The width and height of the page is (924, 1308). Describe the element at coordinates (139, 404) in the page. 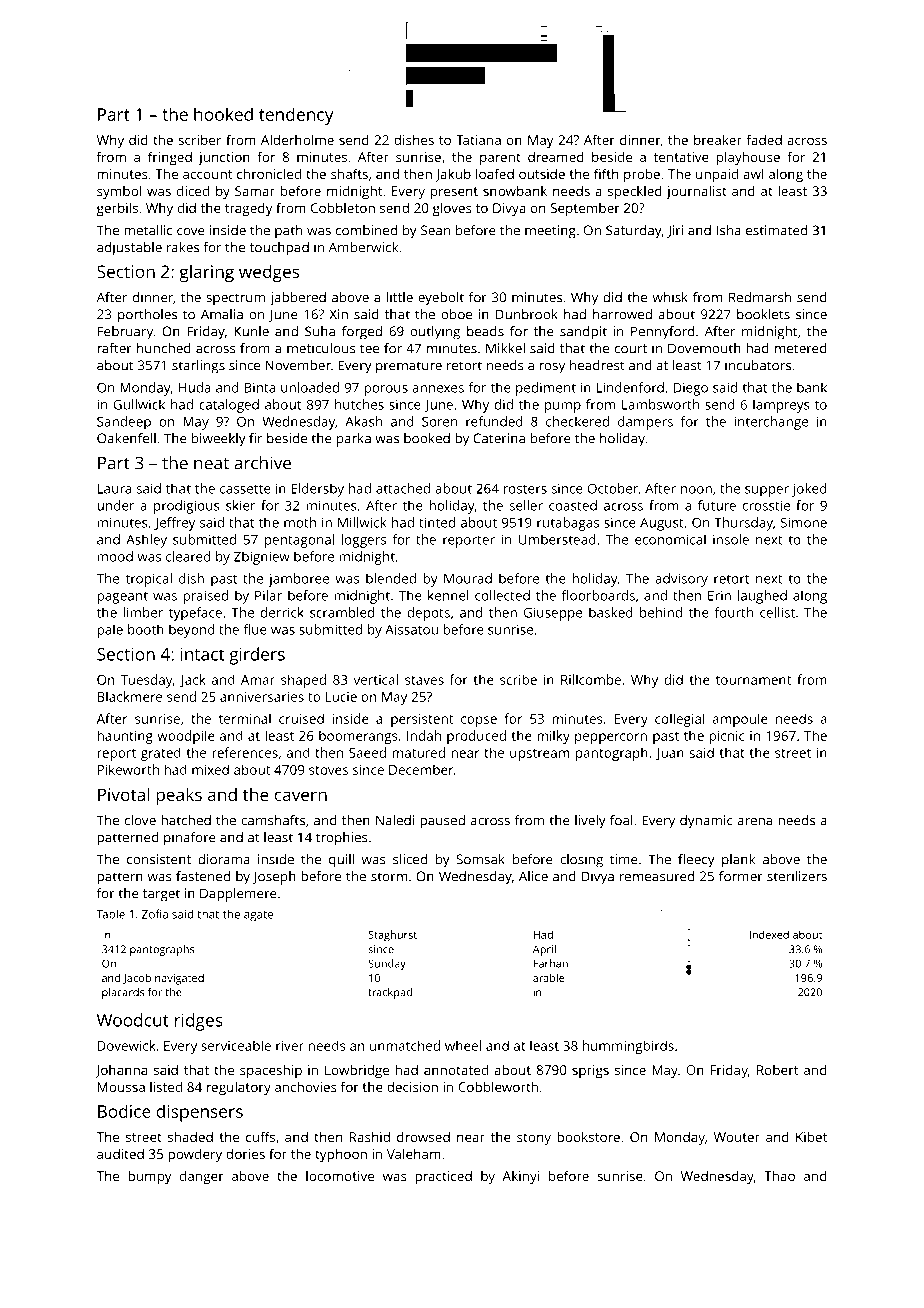

I see `Gullwick` at that location.
